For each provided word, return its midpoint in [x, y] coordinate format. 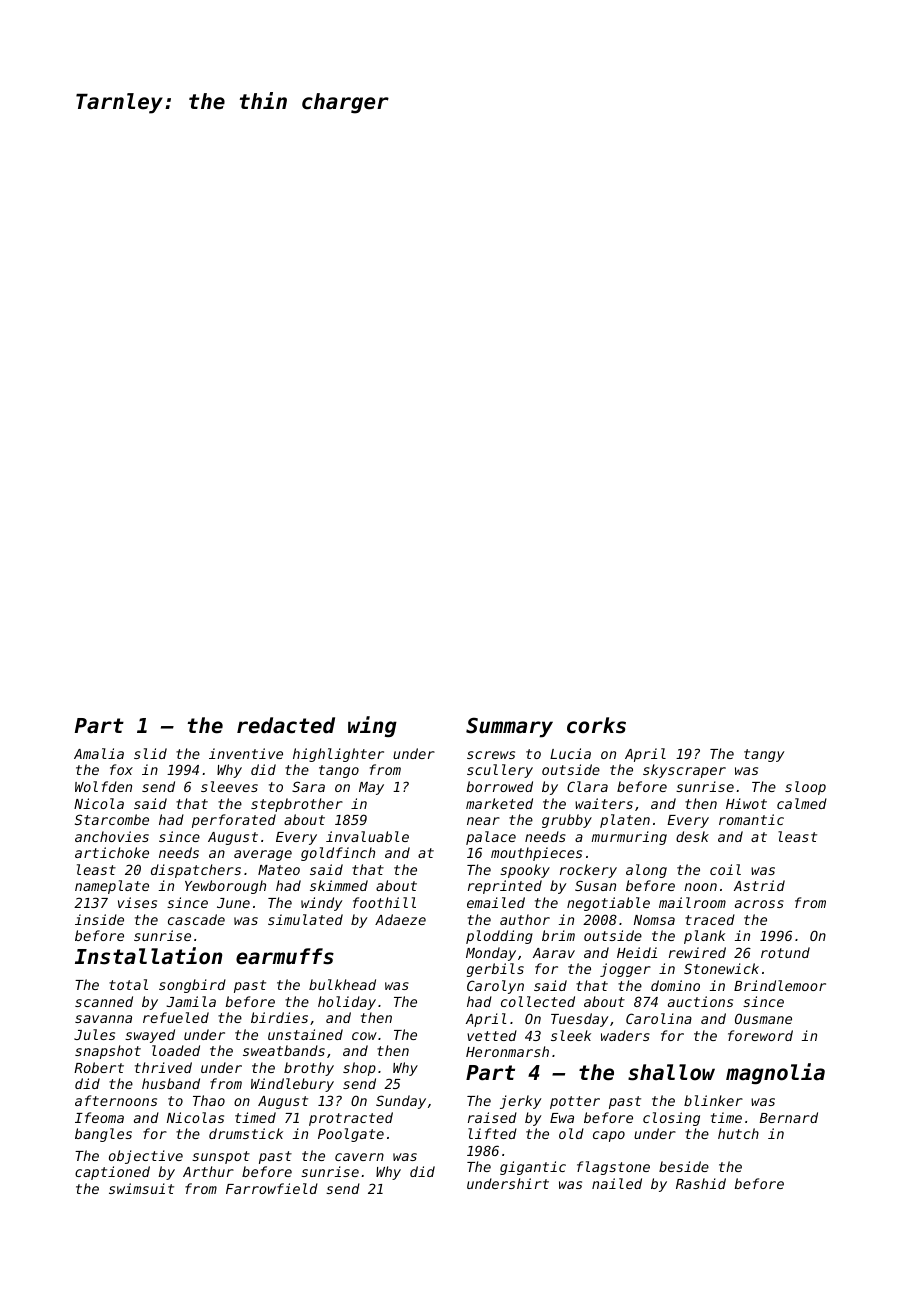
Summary [509, 727]
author [525, 919]
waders [625, 1035]
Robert [99, 1067]
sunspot [221, 1157]
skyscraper [684, 771]
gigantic [533, 1168]
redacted [286, 725]
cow [364, 1036]
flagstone [613, 1168]
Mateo [279, 870]
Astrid [759, 885]
